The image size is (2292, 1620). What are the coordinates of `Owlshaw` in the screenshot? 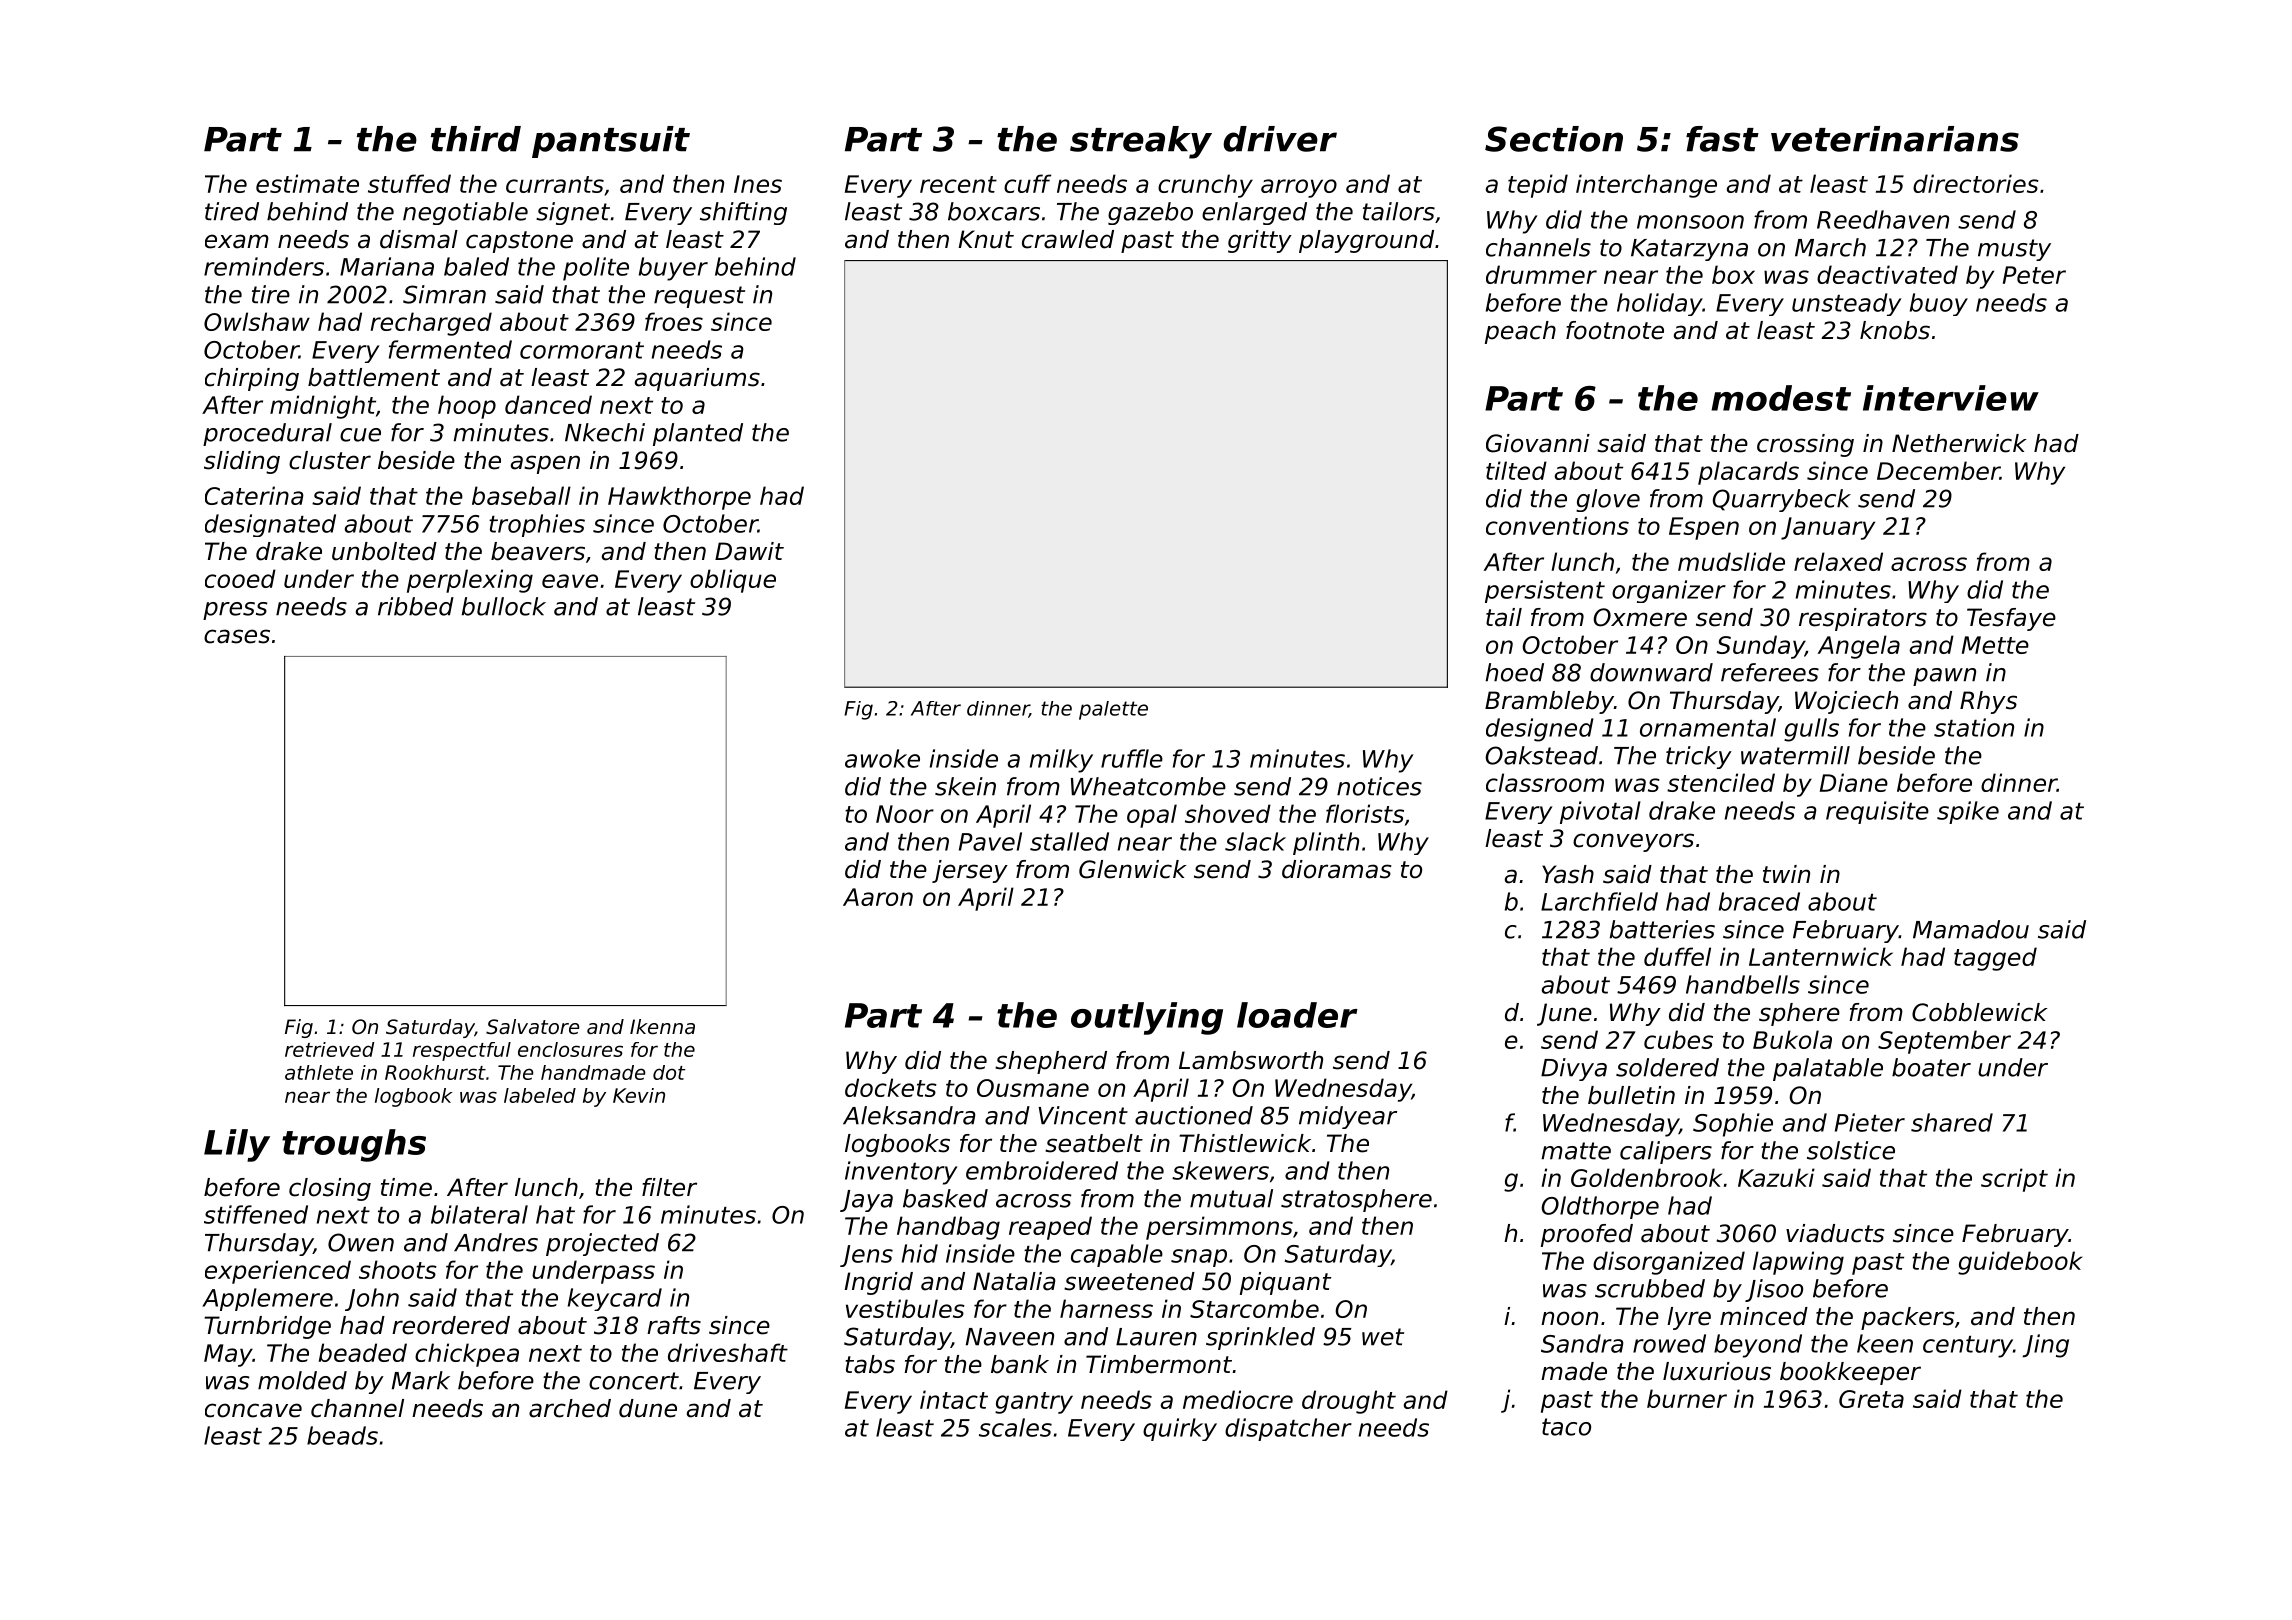 It's located at (257, 321).
